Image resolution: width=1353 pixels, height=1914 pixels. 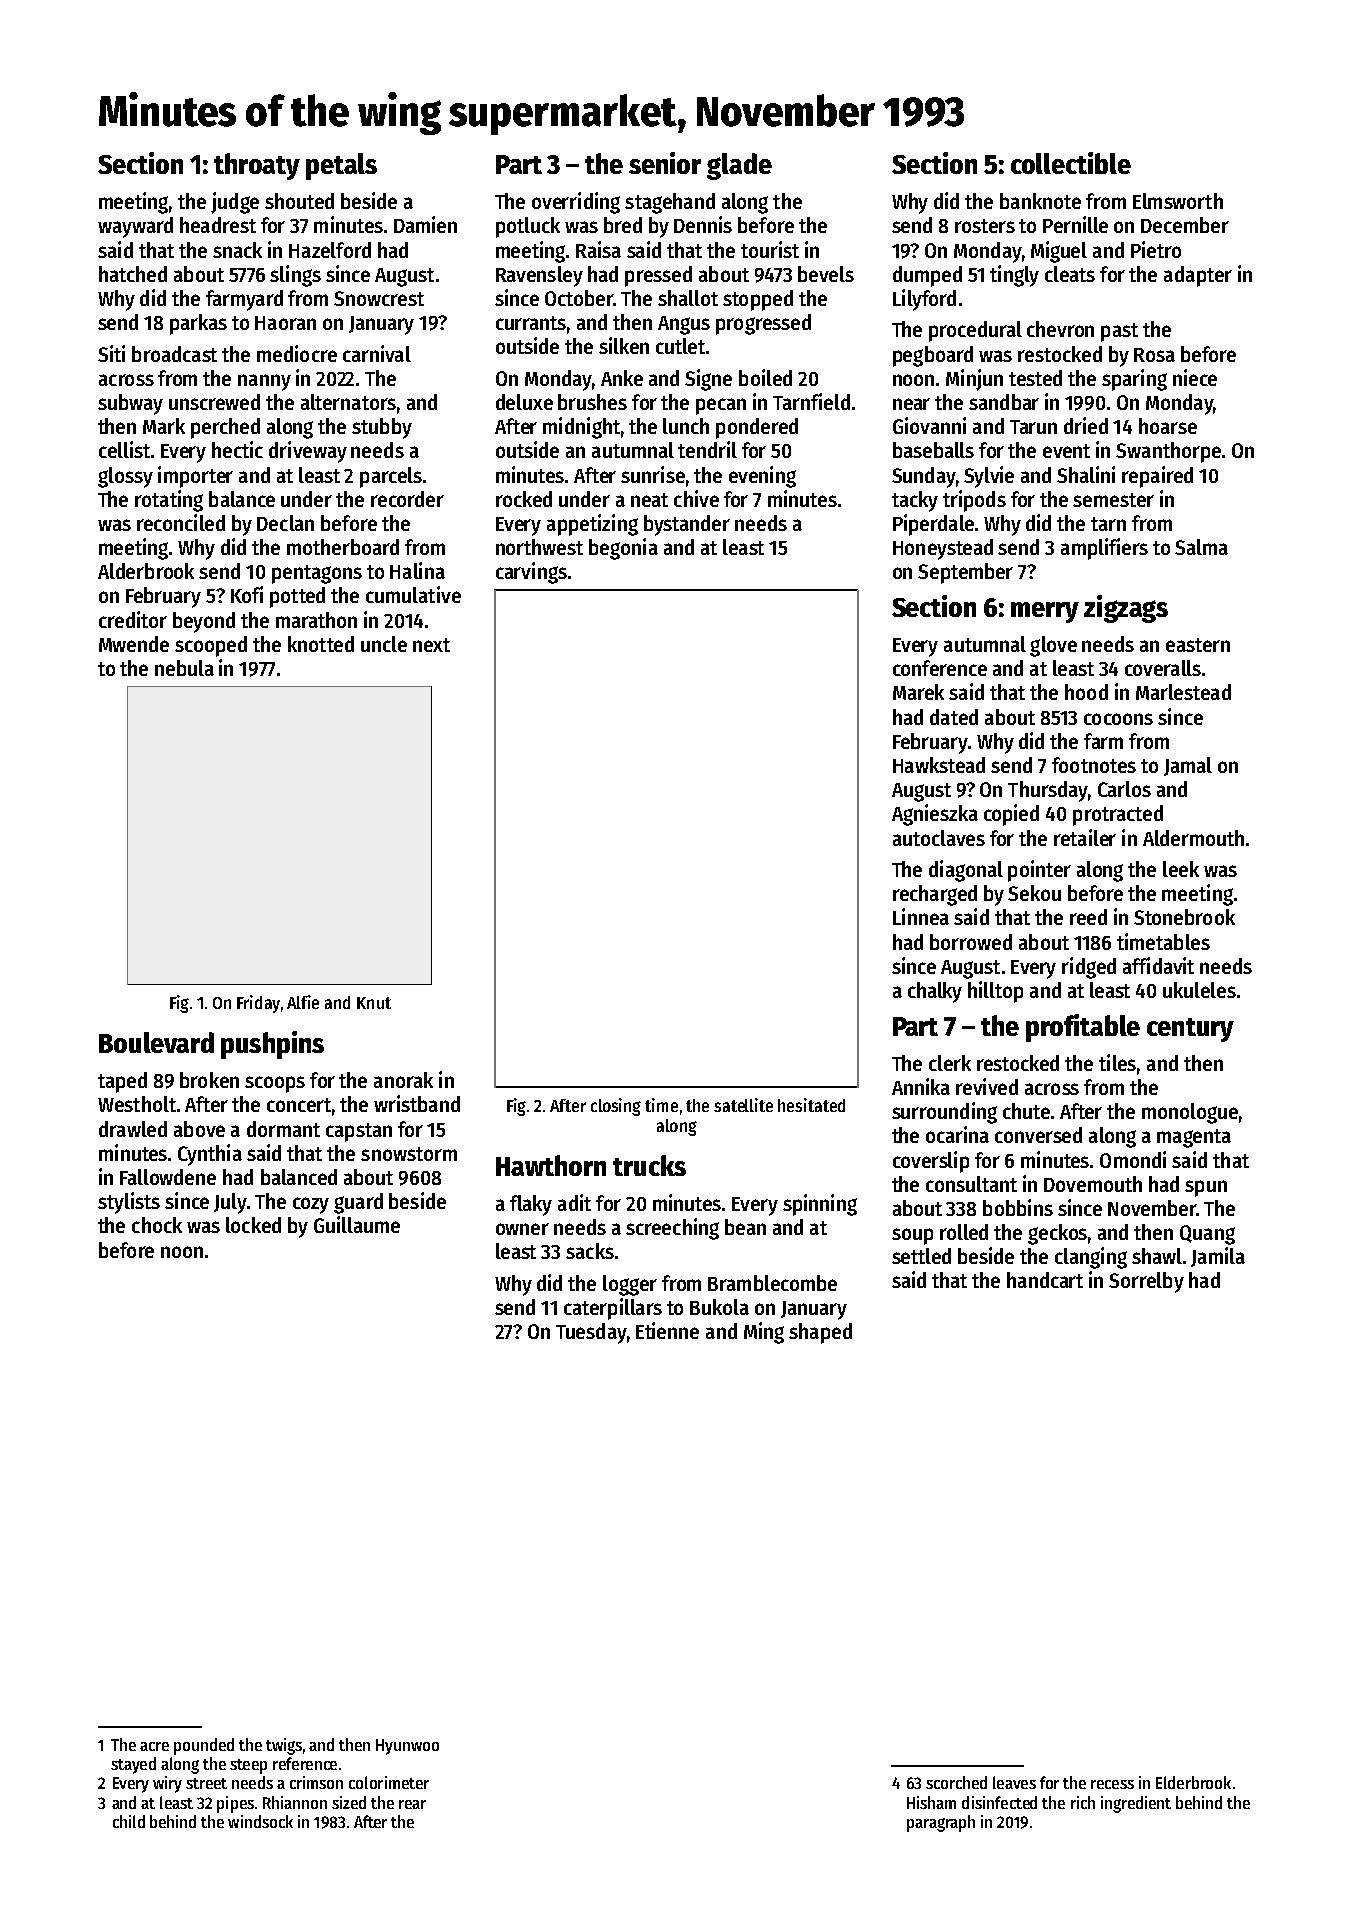 I want to click on carvings, so click(x=531, y=573).
